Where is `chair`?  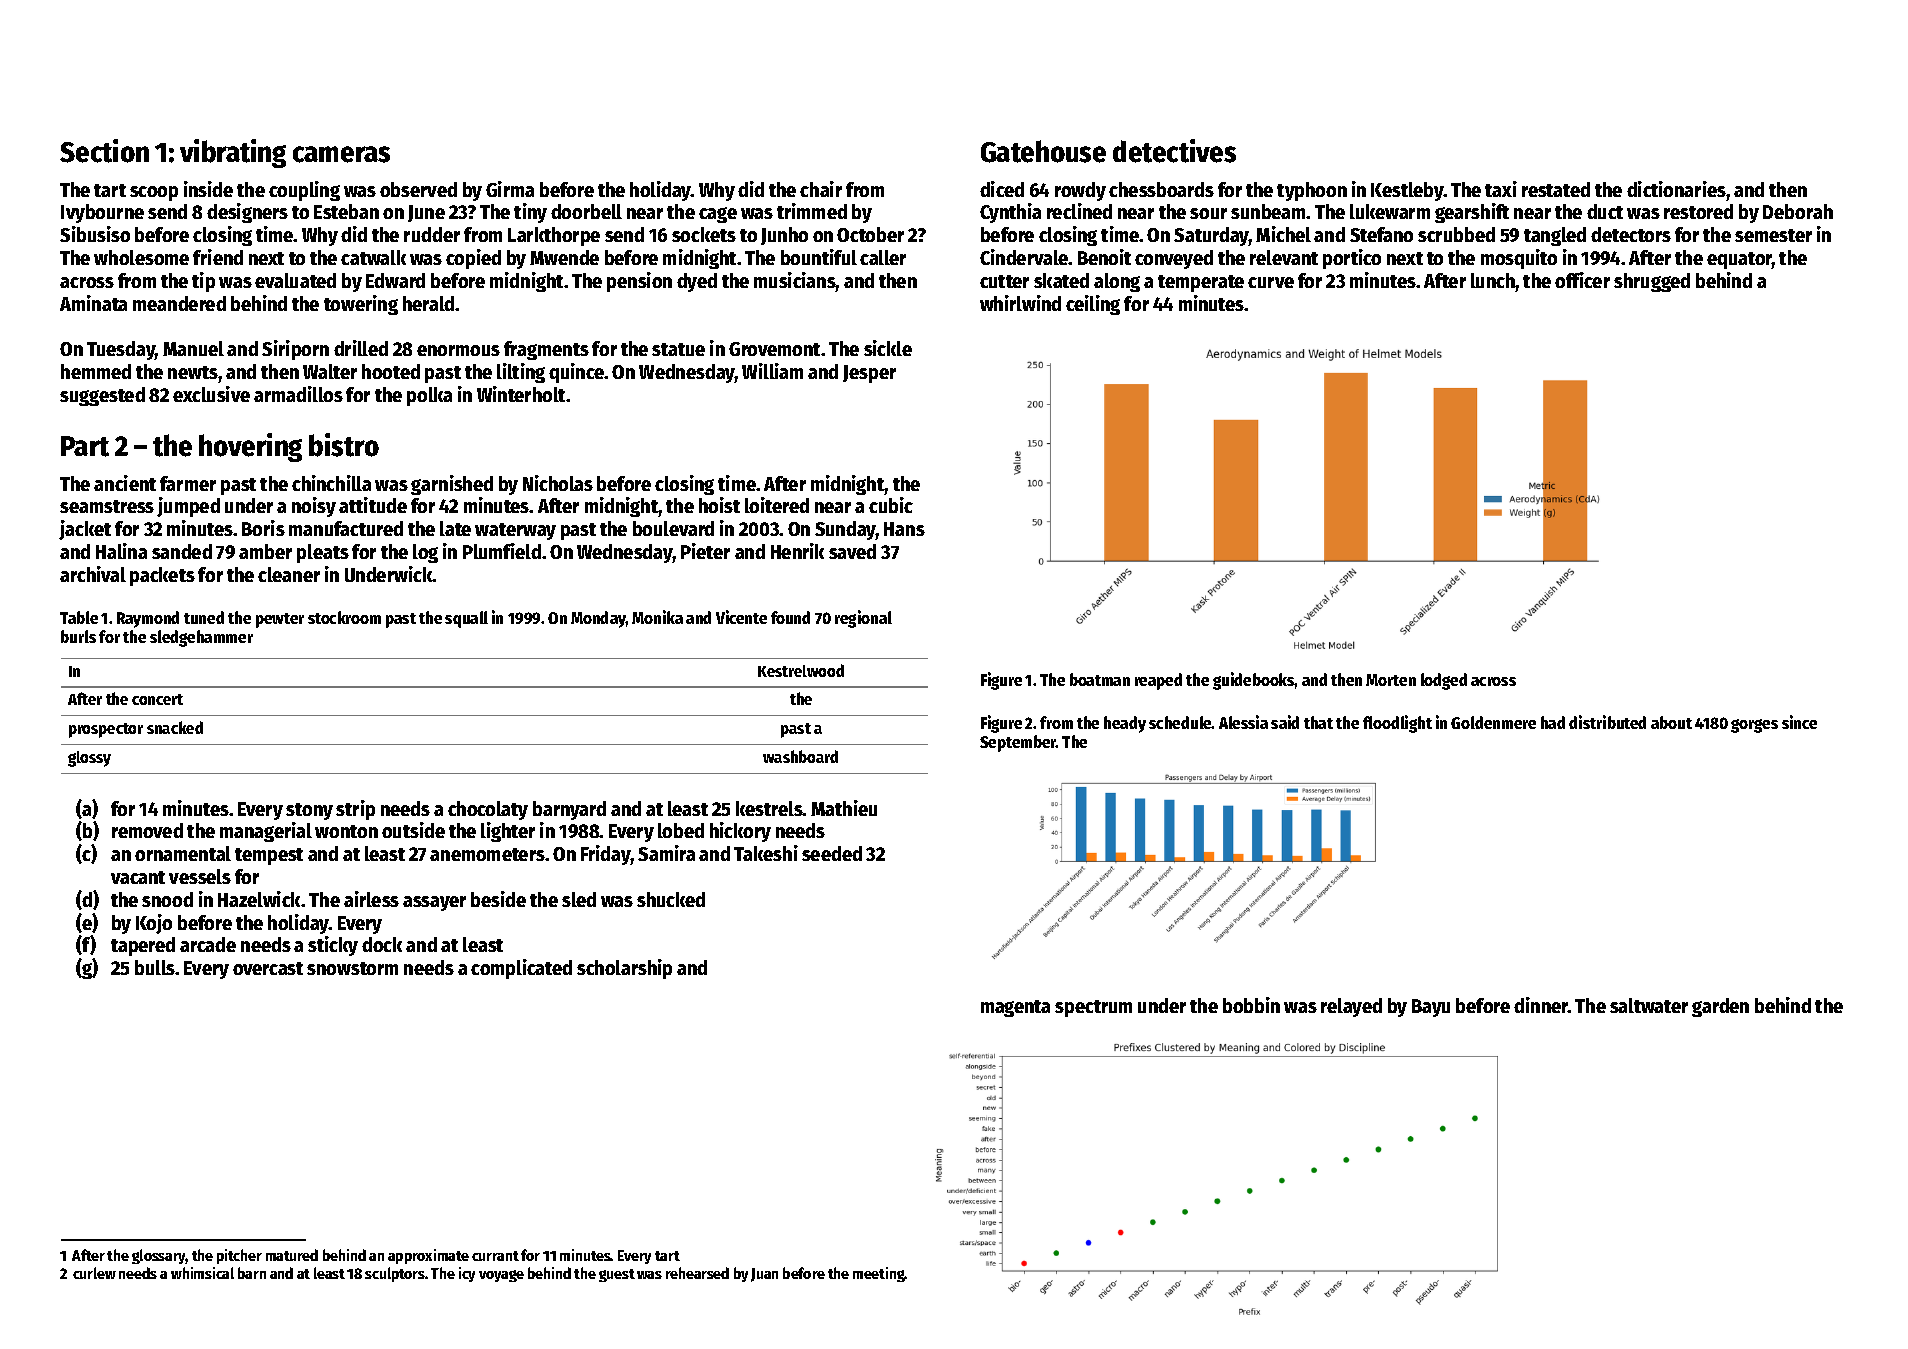 chair is located at coordinates (821, 189).
